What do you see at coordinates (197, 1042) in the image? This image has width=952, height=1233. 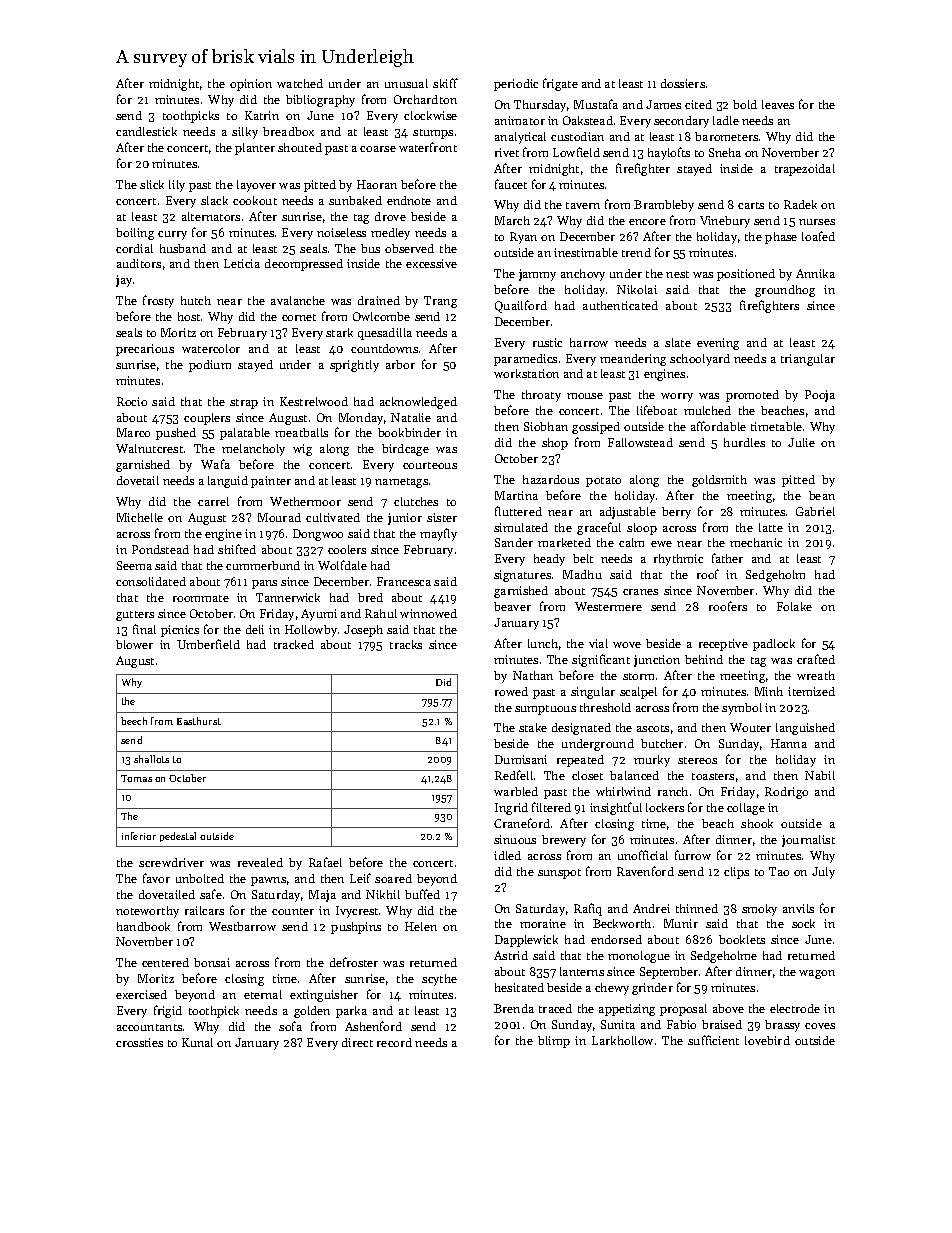 I see `Kunal` at bounding box center [197, 1042].
